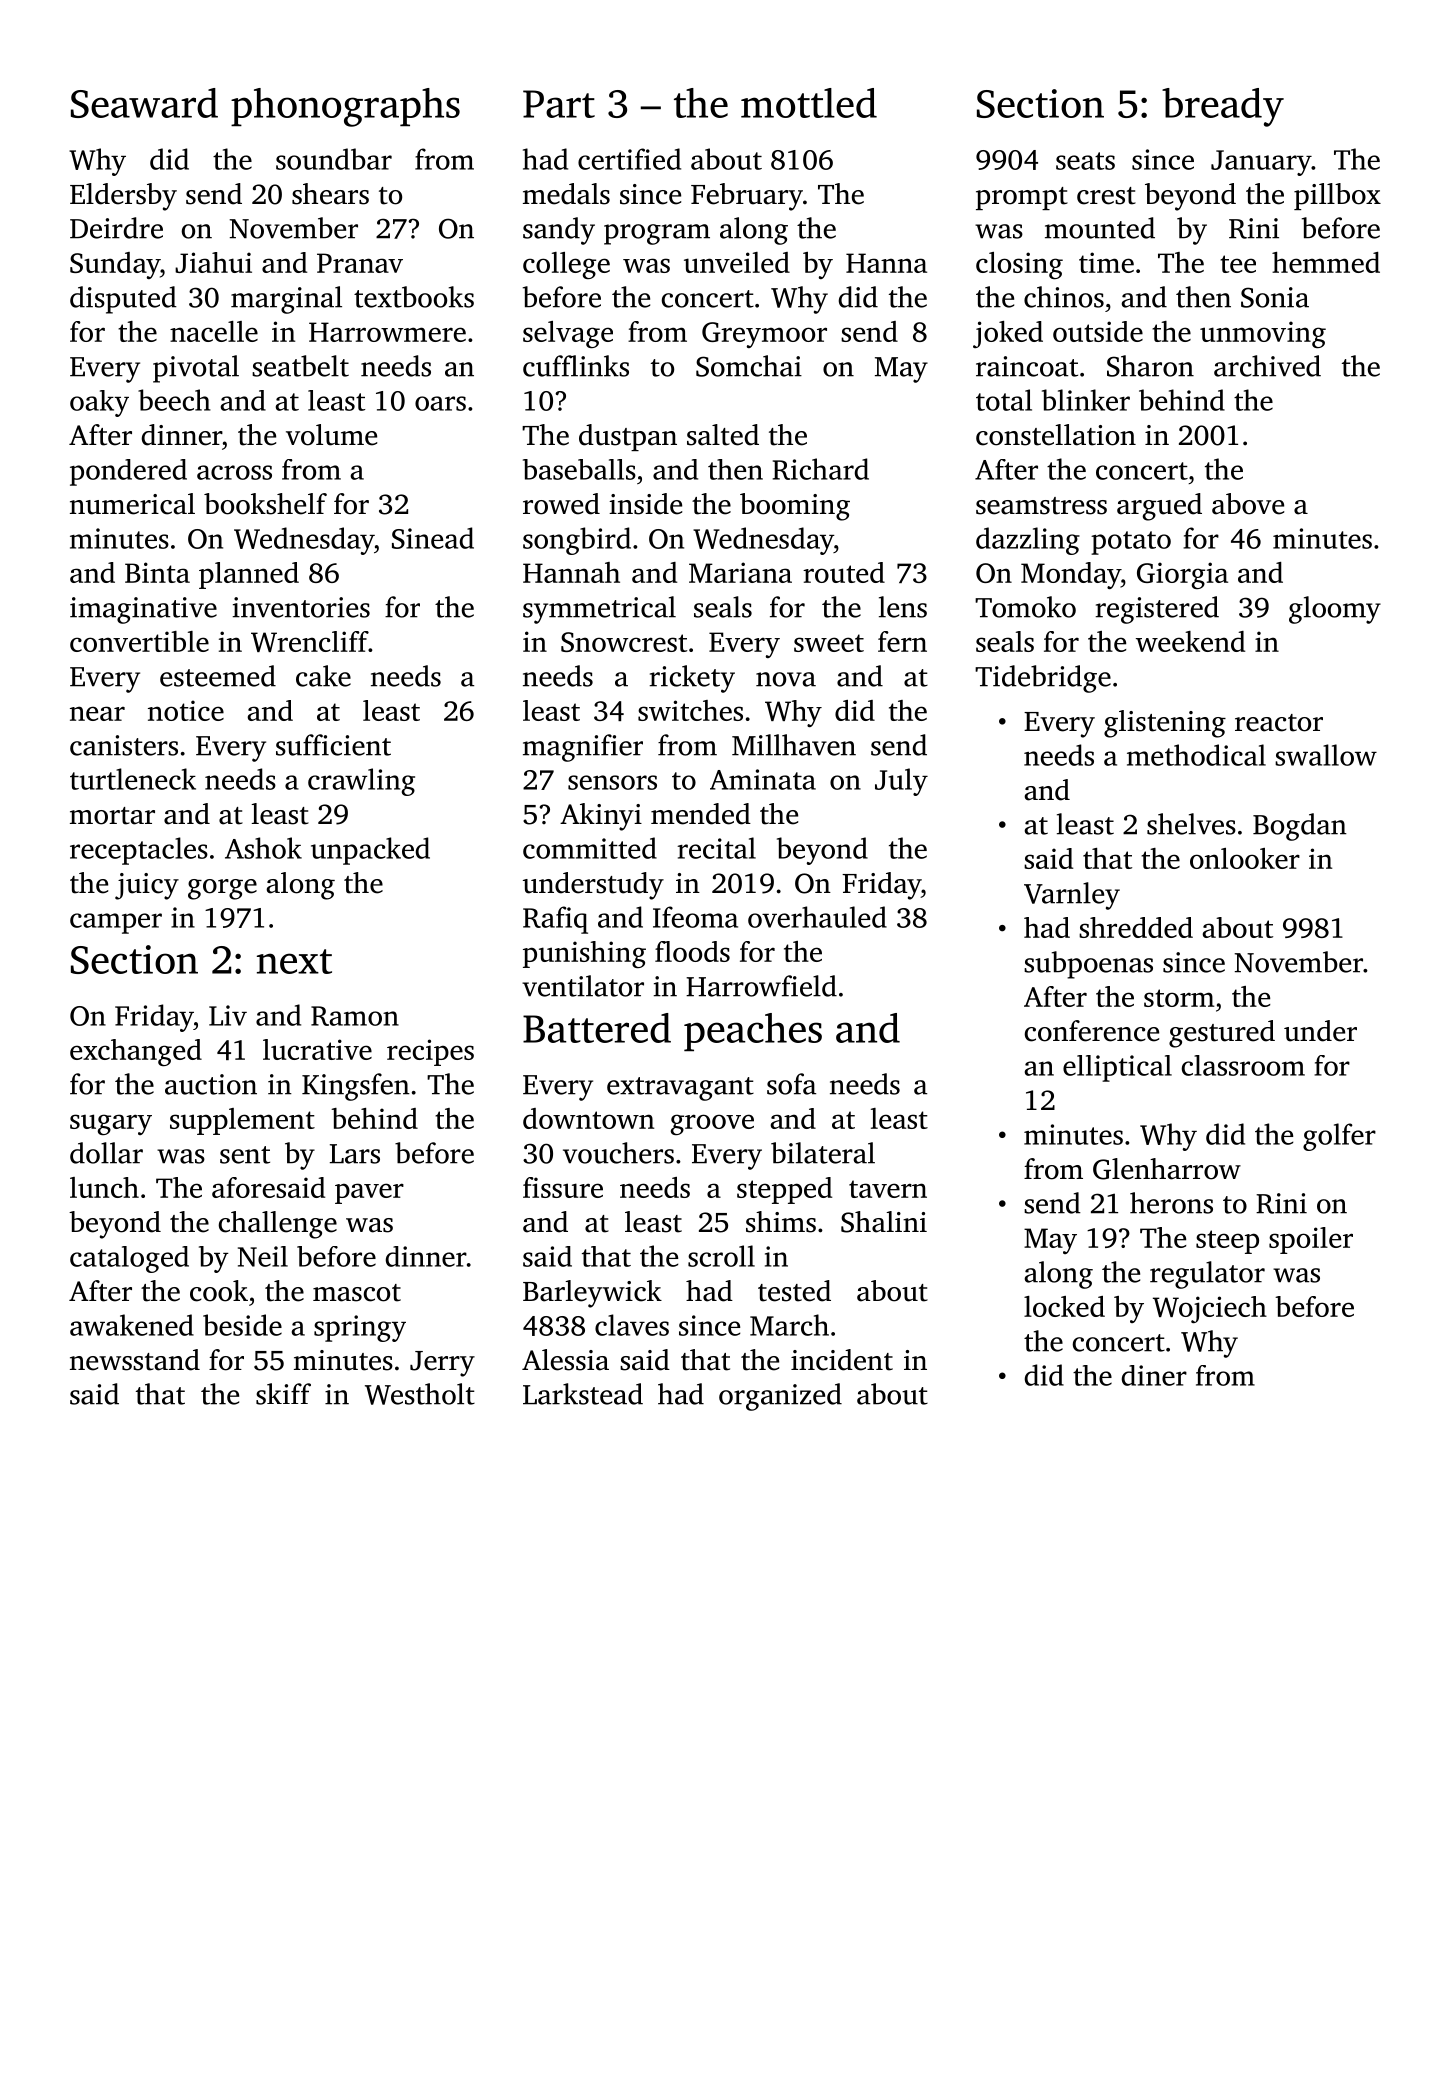 The image size is (1450, 2100). What do you see at coordinates (355, 1154) in the screenshot?
I see `Lars` at bounding box center [355, 1154].
